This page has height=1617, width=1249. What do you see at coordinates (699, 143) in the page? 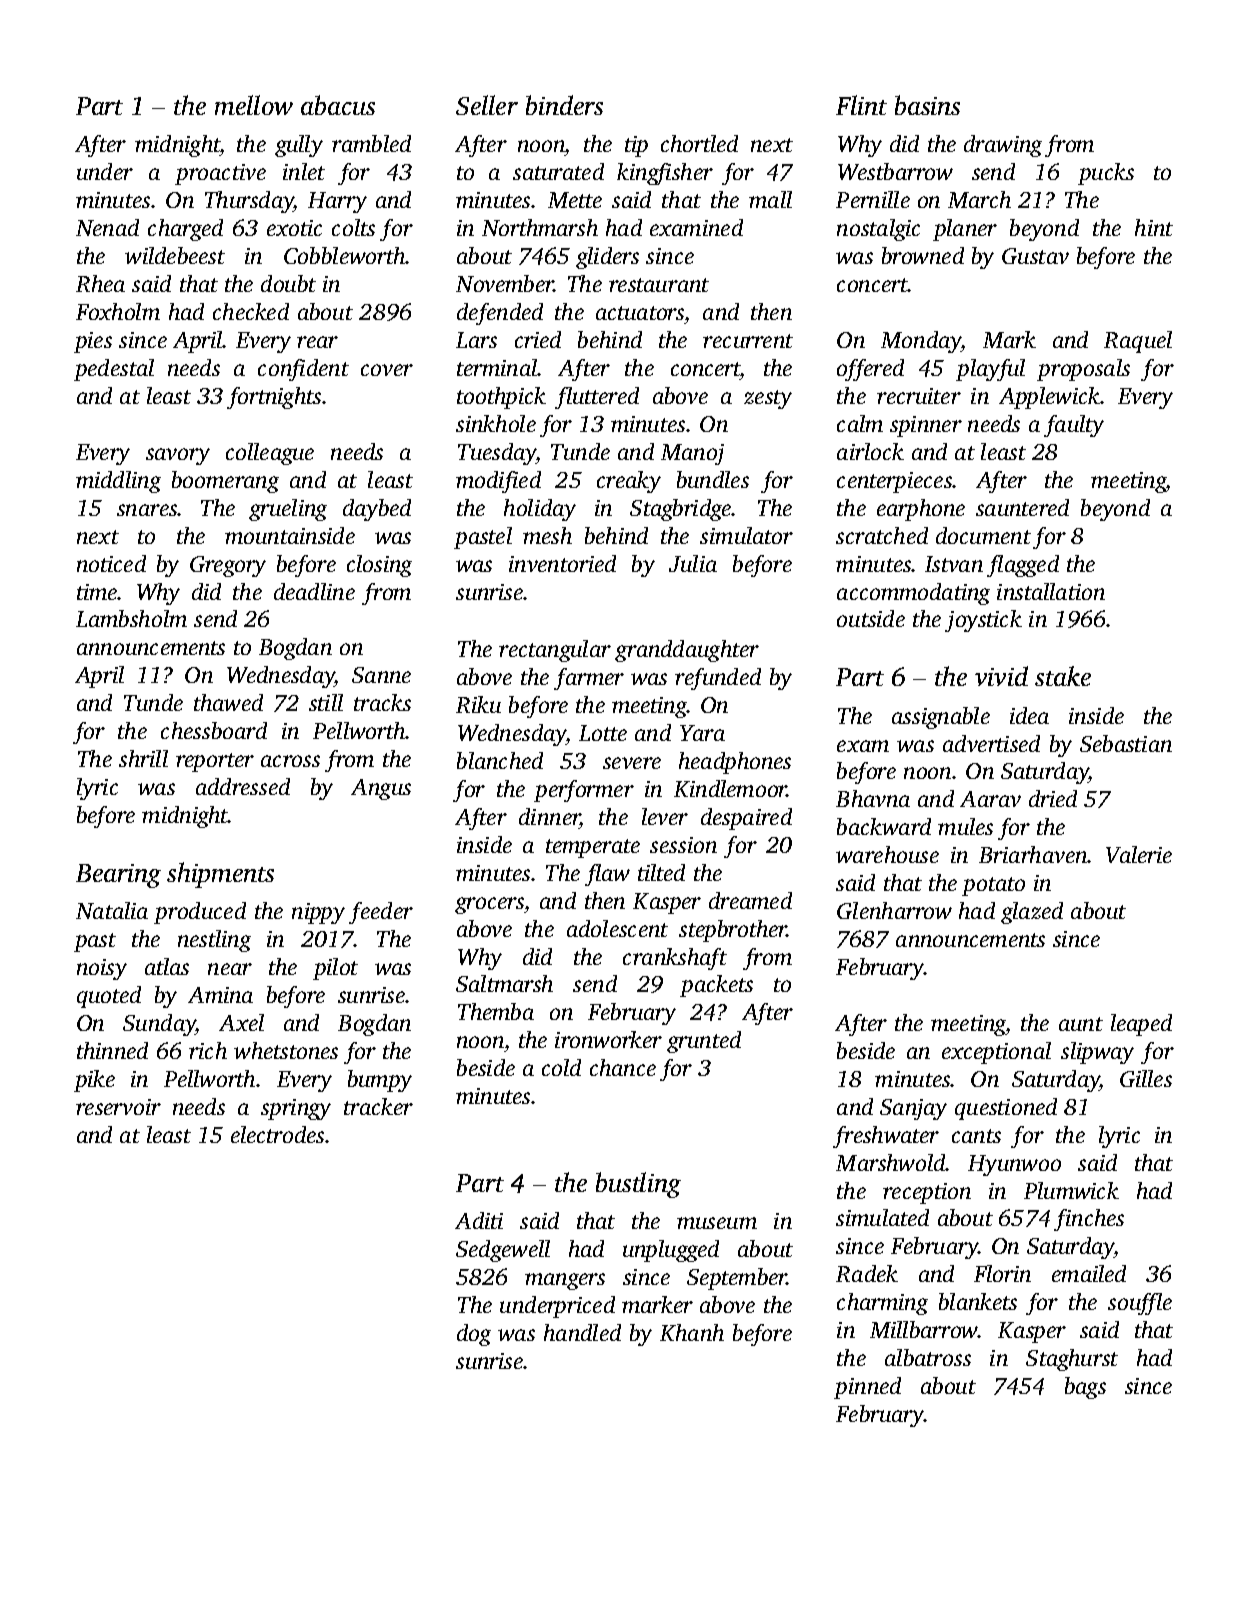
I see `chortled` at bounding box center [699, 143].
